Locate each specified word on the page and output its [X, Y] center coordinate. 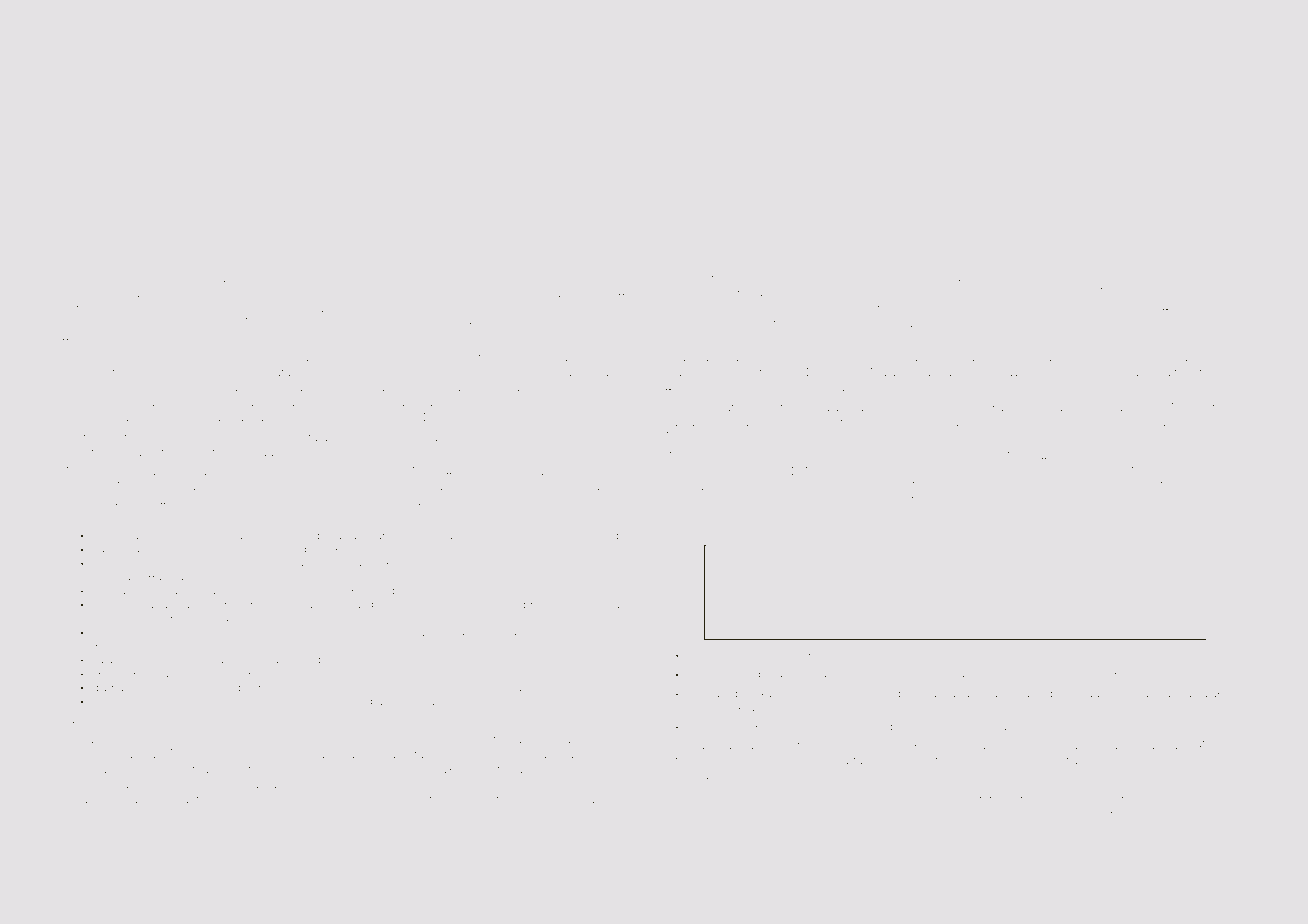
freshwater [422, 633]
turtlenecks [694, 760]
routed [1217, 278]
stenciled [761, 278]
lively [325, 279]
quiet [1180, 458]
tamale [760, 532]
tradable [260, 437]
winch [751, 457]
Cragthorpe [1104, 694]
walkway [267, 785]
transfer [111, 550]
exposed [929, 746]
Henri [1097, 674]
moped [110, 633]
